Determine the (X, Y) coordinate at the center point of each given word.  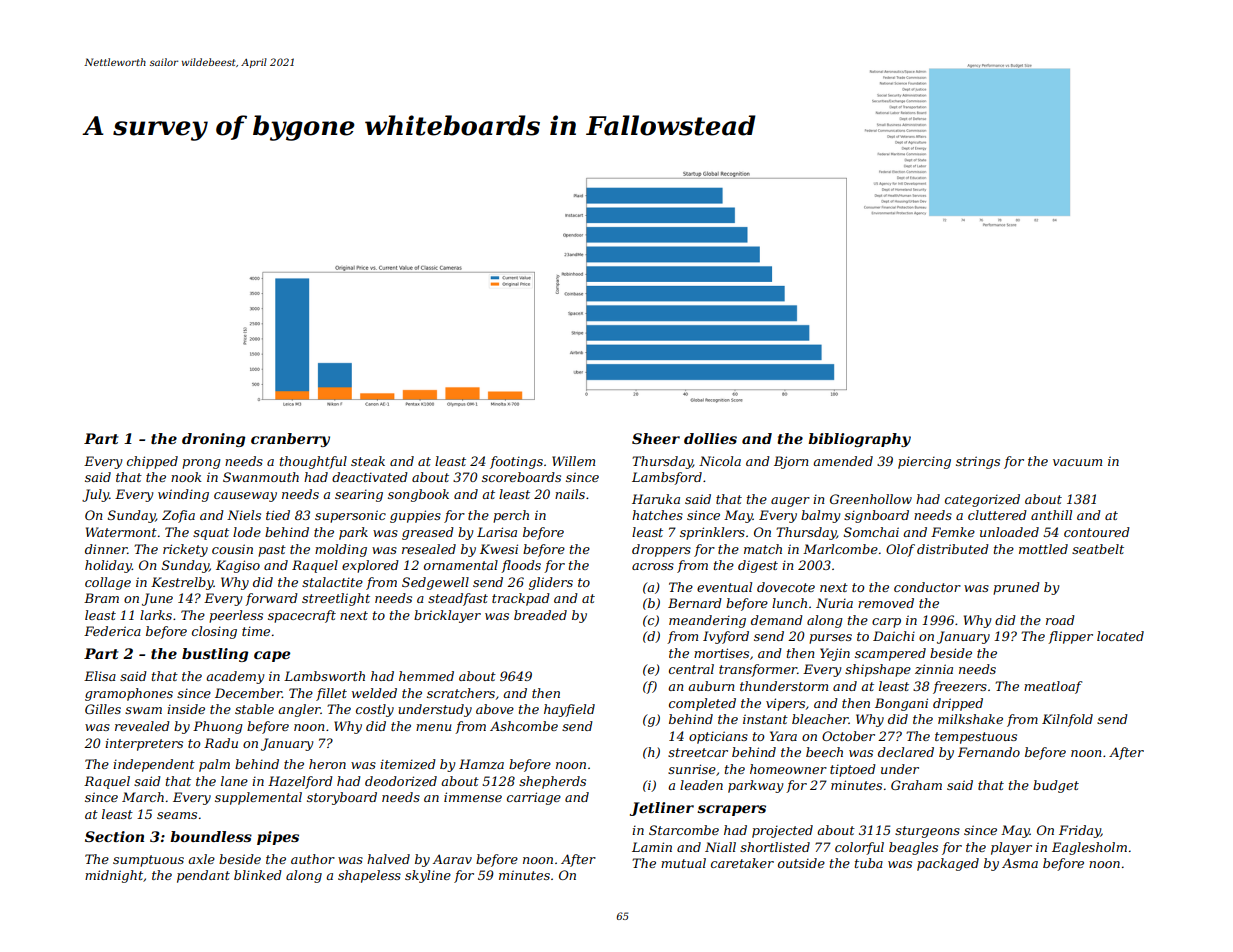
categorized (982, 500)
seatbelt (1098, 549)
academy (235, 677)
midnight (114, 876)
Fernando (989, 752)
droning (214, 440)
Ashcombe (524, 726)
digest (758, 566)
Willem (573, 461)
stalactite (332, 582)
